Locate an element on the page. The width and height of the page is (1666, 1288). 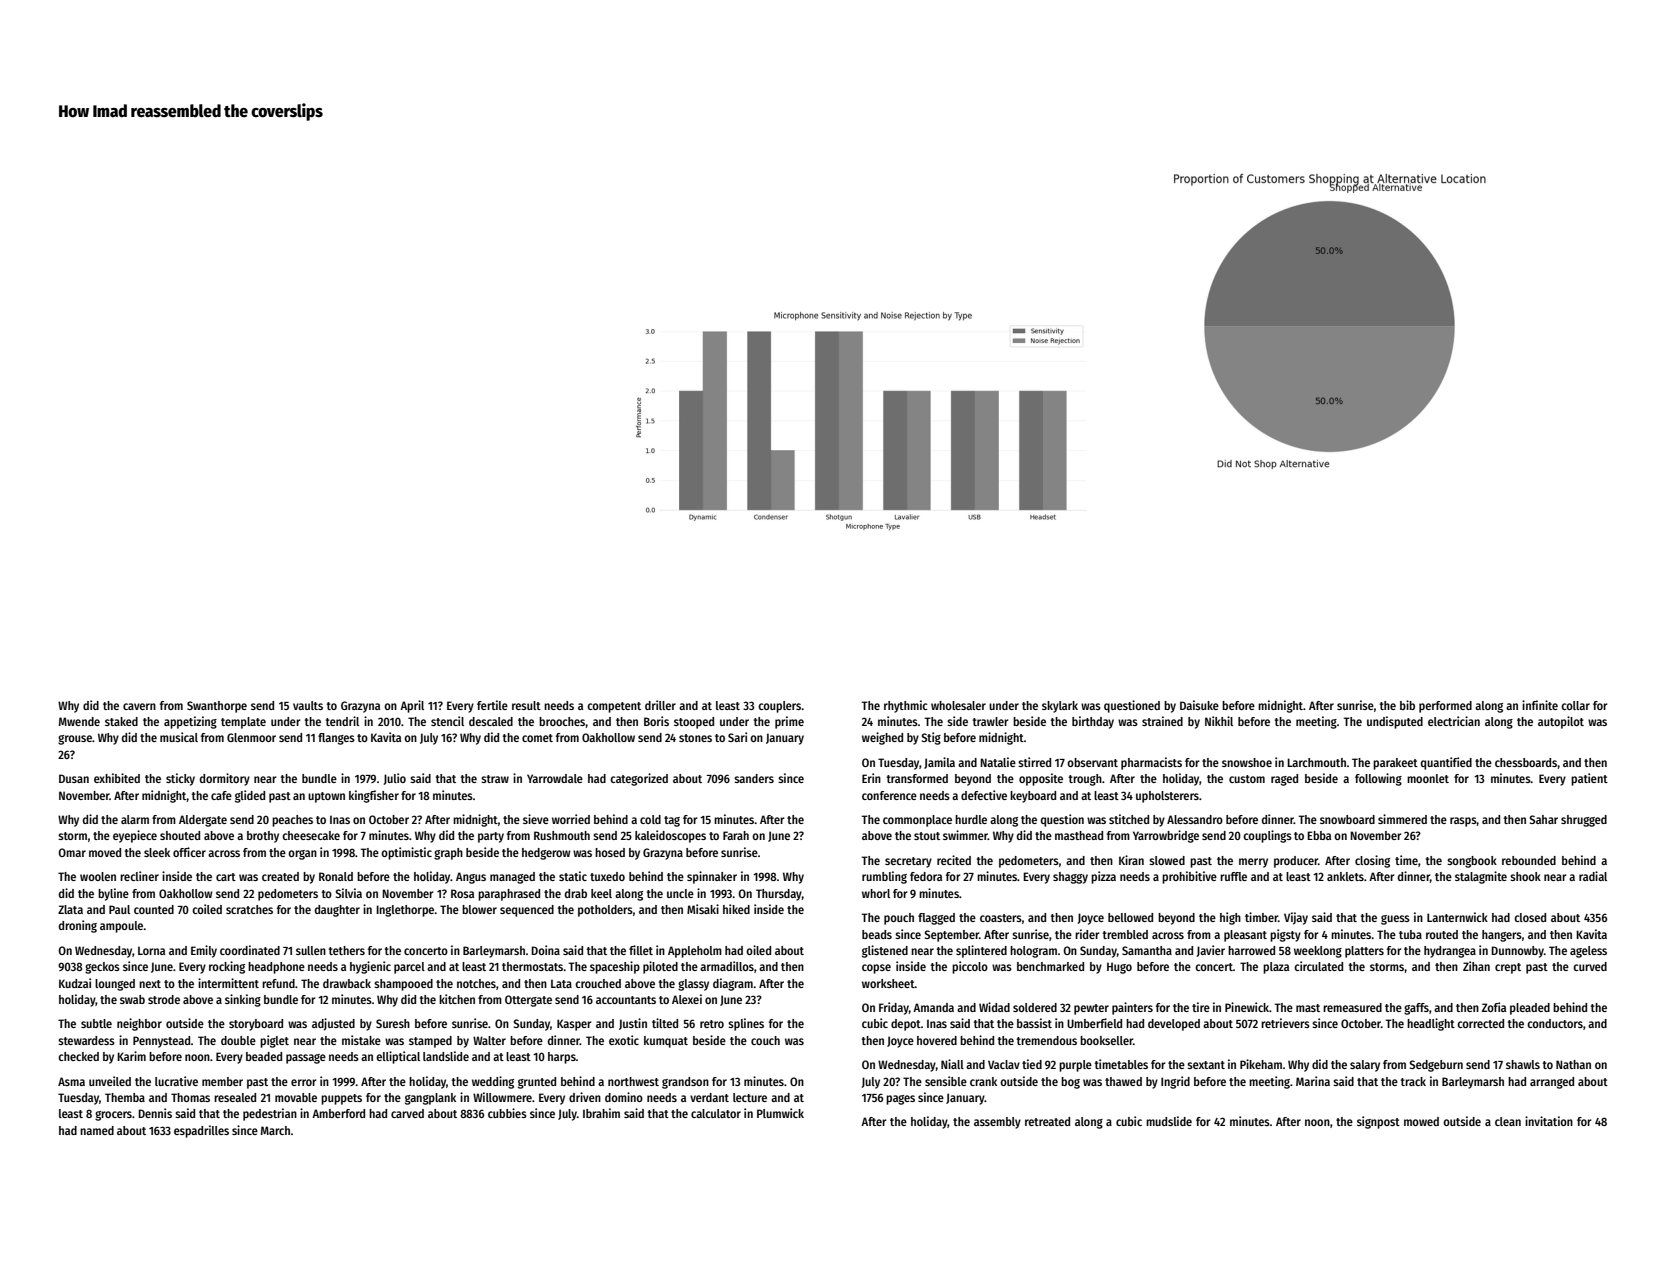
rebounded is located at coordinates (1529, 860).
